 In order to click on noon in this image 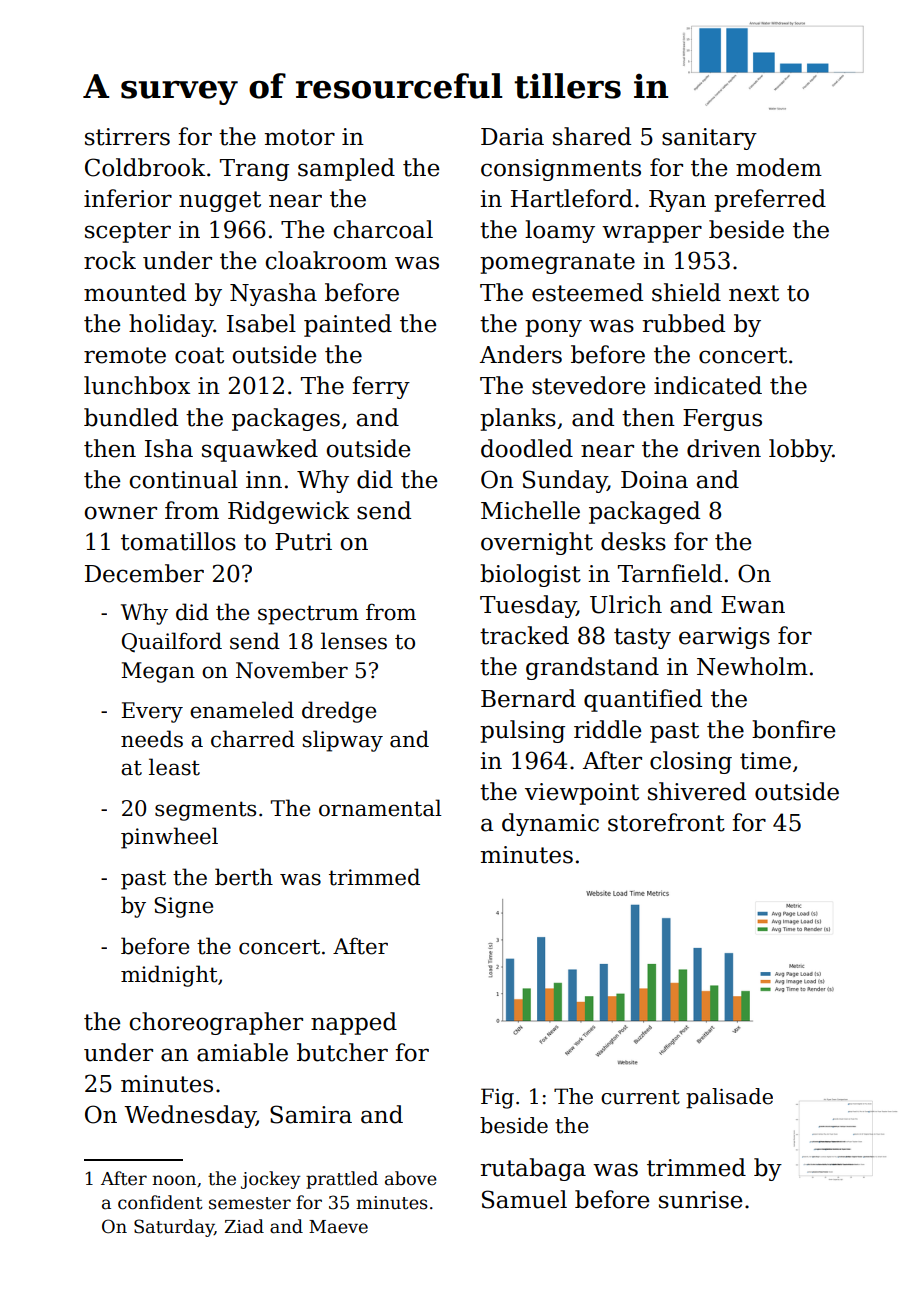, I will do `click(174, 1180)`.
